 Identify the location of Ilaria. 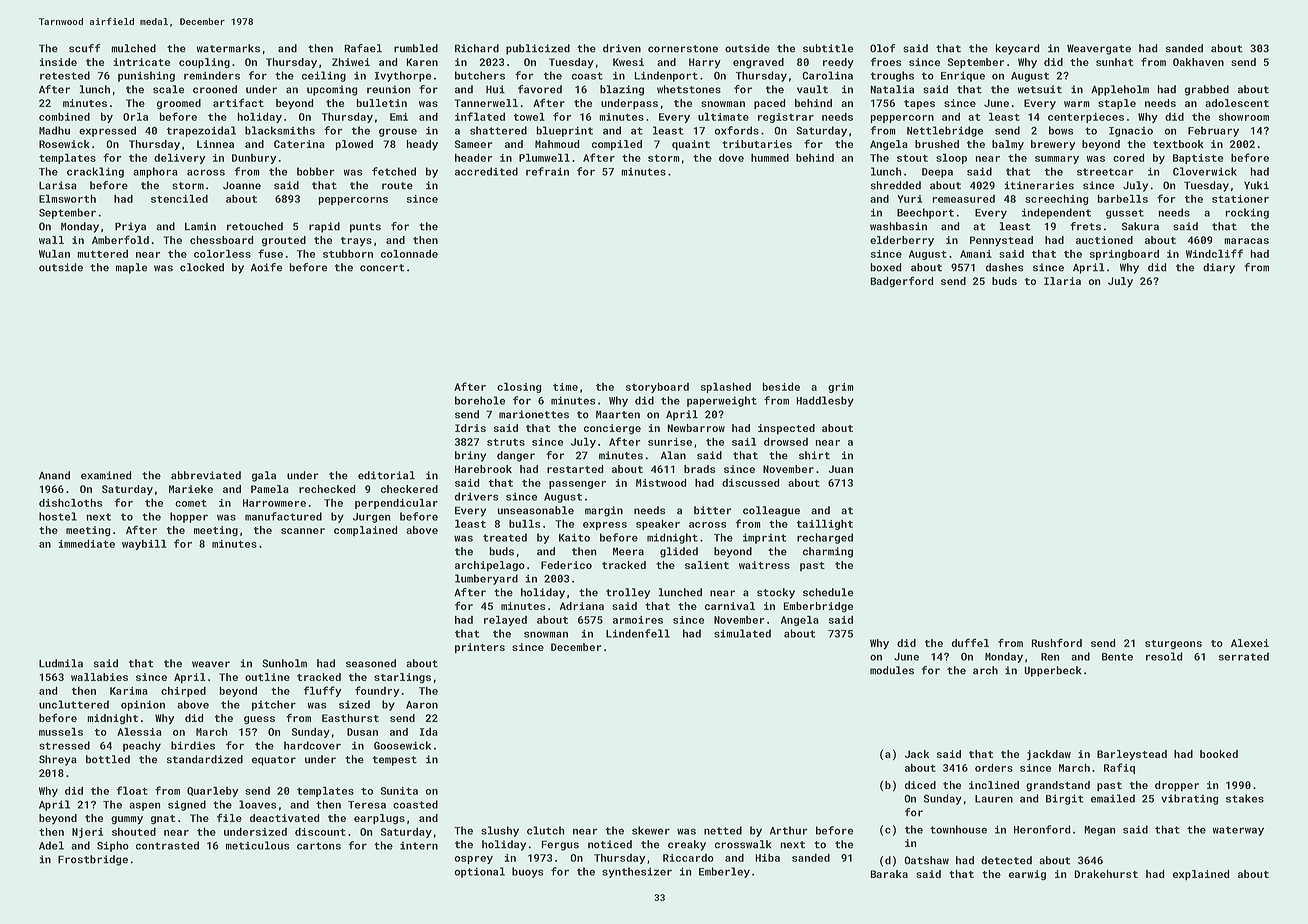
(1062, 281).
